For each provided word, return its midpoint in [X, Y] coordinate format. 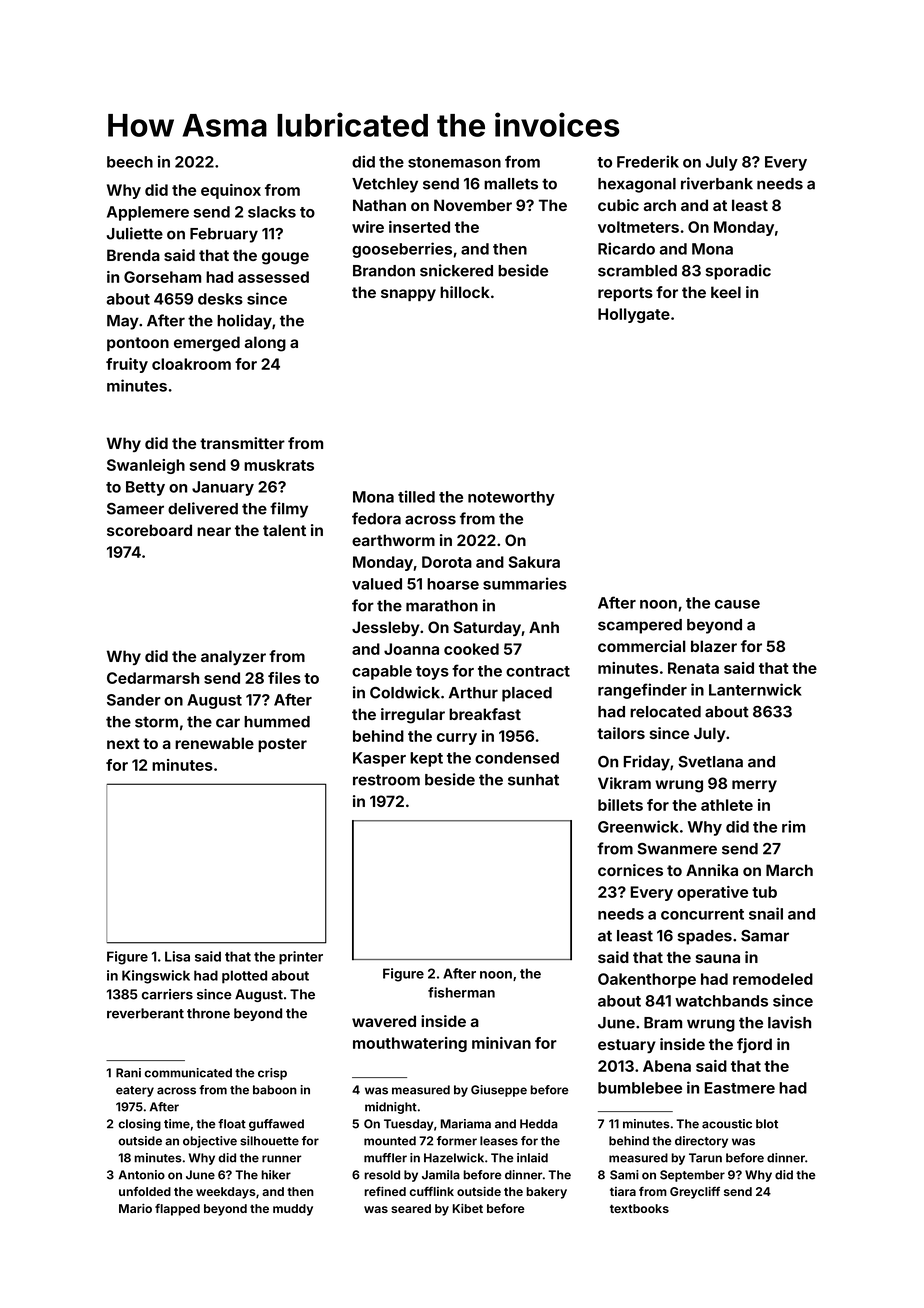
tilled [416, 496]
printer [301, 958]
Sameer [135, 509]
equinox [231, 191]
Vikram [624, 783]
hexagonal [637, 185]
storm [156, 722]
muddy [293, 1210]
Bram [663, 1023]
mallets [511, 184]
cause [737, 604]
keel [726, 292]
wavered [384, 1021]
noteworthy [511, 498]
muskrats [279, 465]
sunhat [533, 780]
